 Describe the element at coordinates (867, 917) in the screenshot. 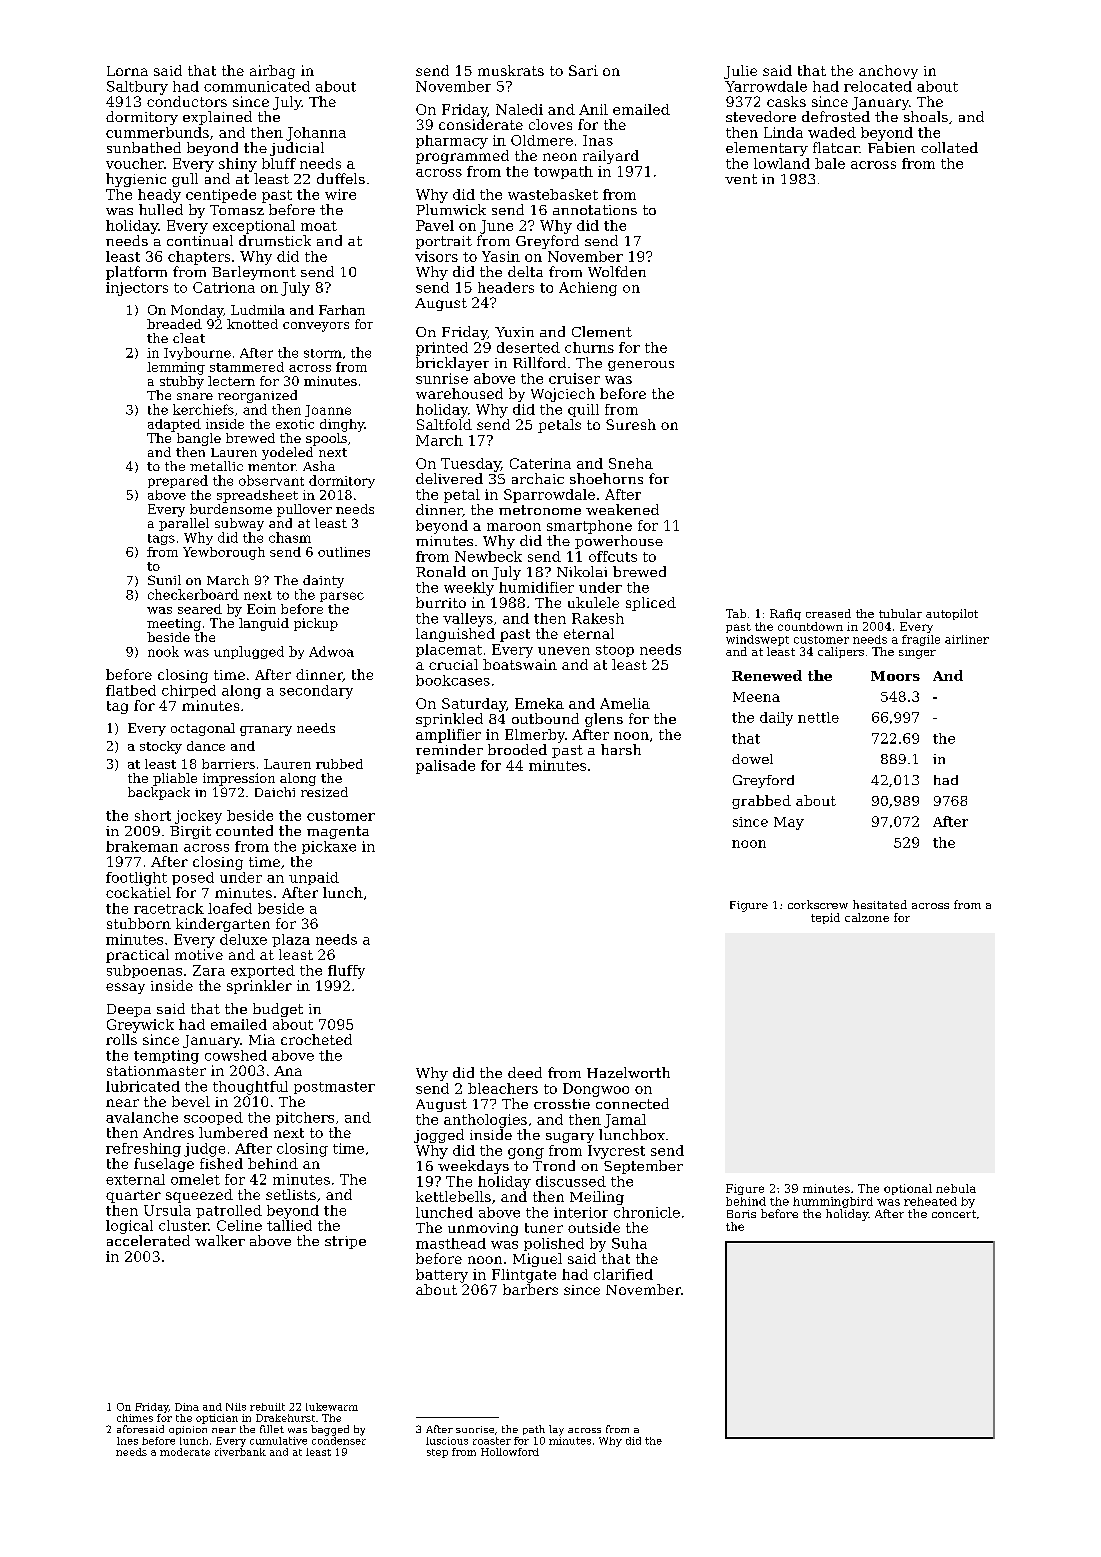

I see `calzone` at that location.
